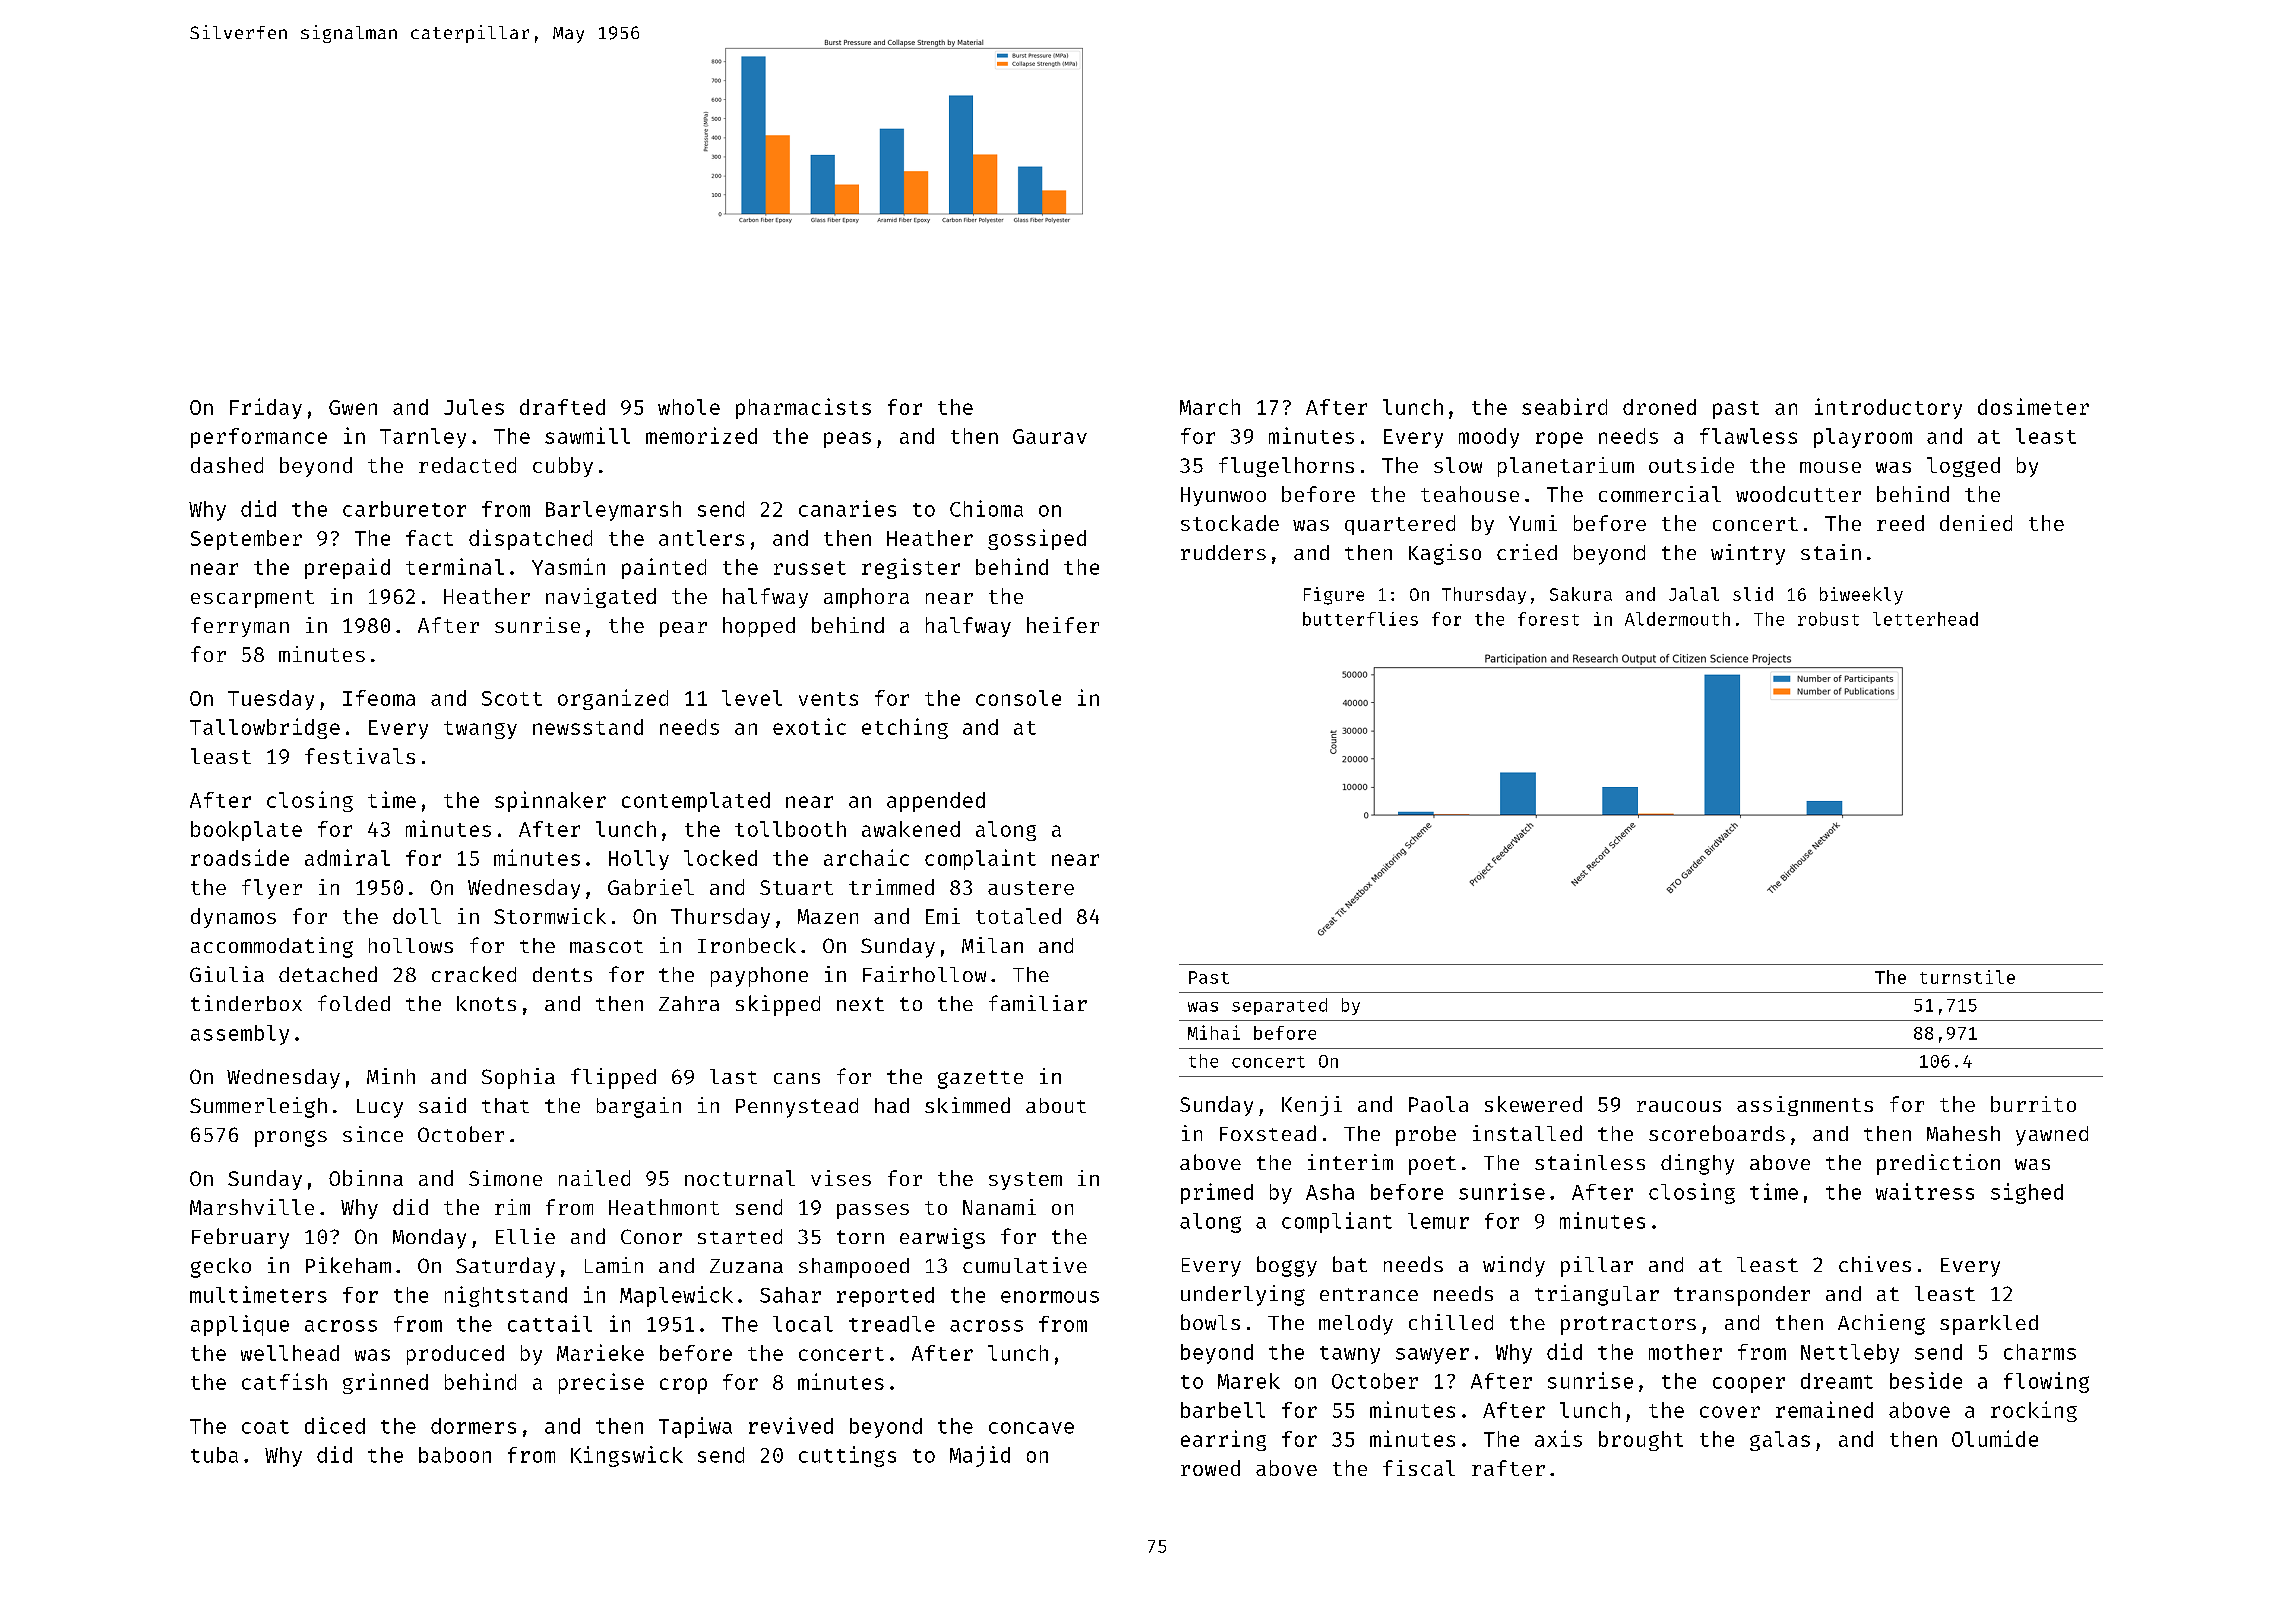  What do you see at coordinates (980, 1079) in the document?
I see `gazette` at bounding box center [980, 1079].
